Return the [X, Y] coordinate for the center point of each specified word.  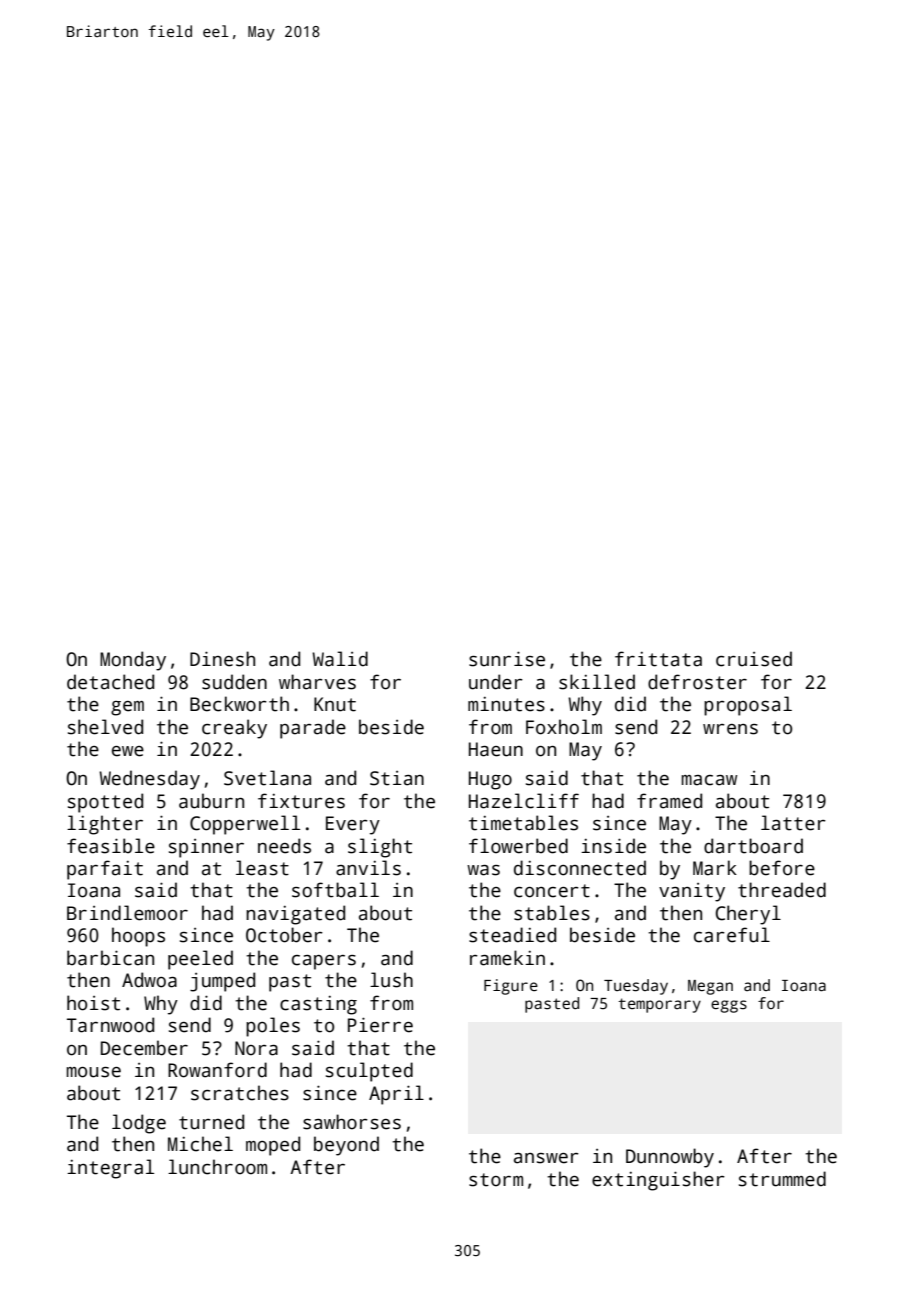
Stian [397, 778]
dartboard [753, 846]
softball [335, 890]
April [396, 1095]
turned [211, 1122]
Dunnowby [670, 1158]
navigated [295, 915]
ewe [128, 751]
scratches [240, 1093]
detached [110, 682]
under [496, 682]
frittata [658, 659]
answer [546, 1158]
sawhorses [352, 1122]
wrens [730, 729]
